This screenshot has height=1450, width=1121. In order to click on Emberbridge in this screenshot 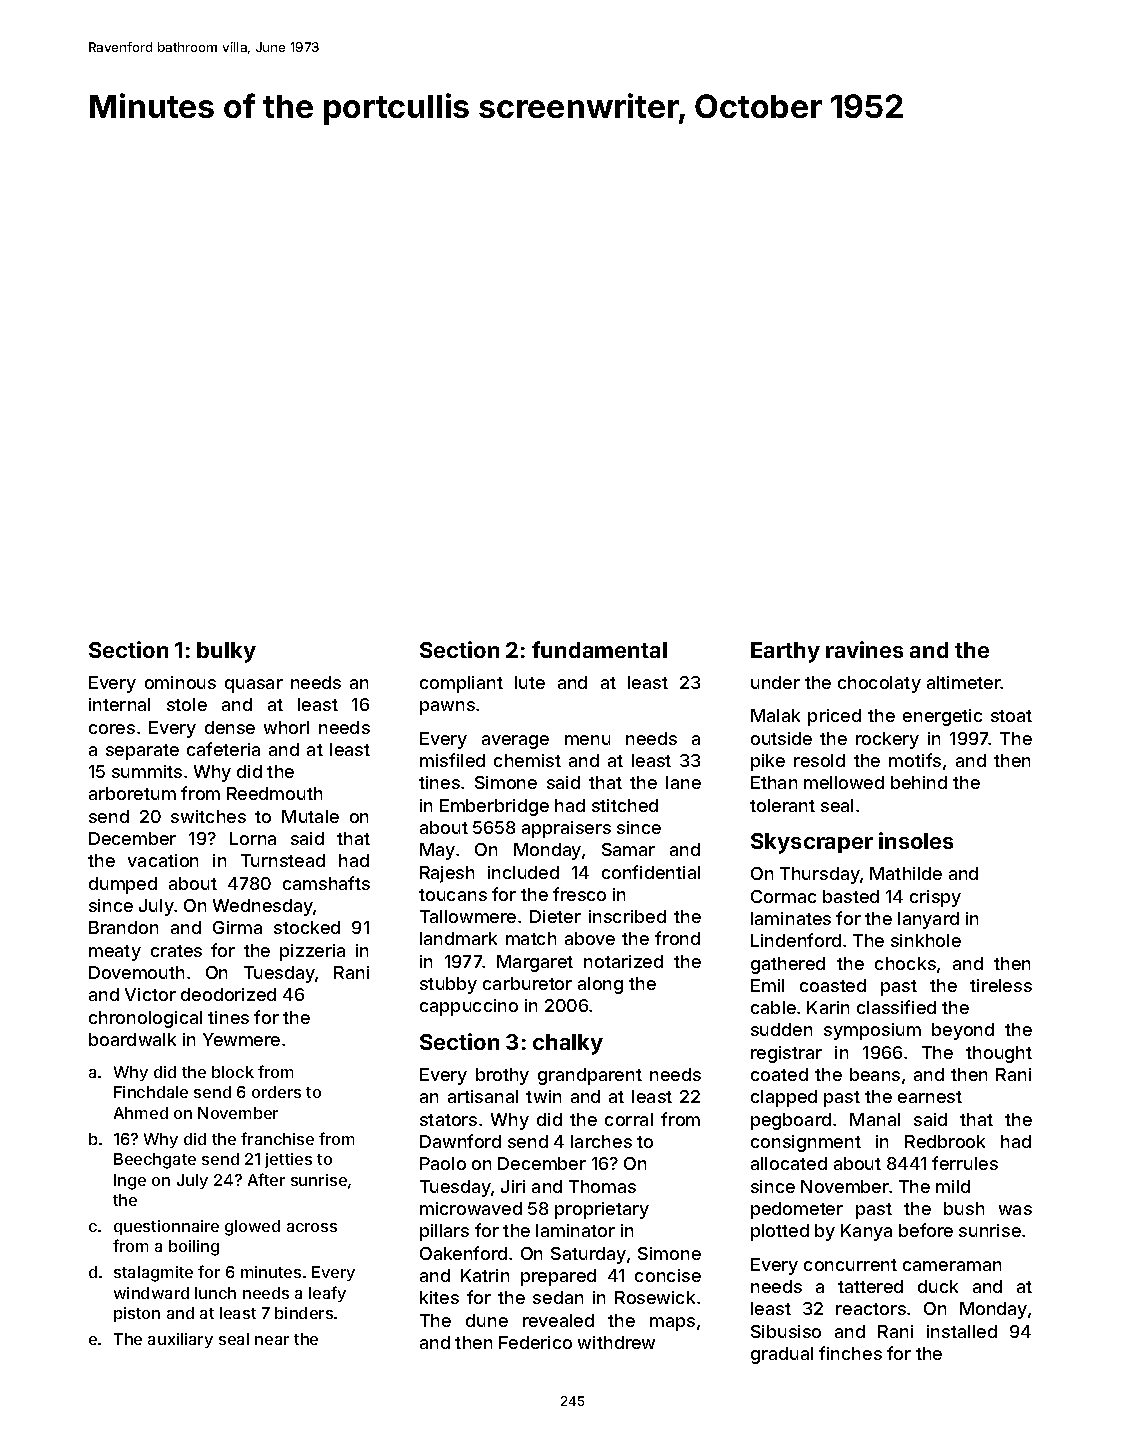, I will do `click(494, 807)`.
